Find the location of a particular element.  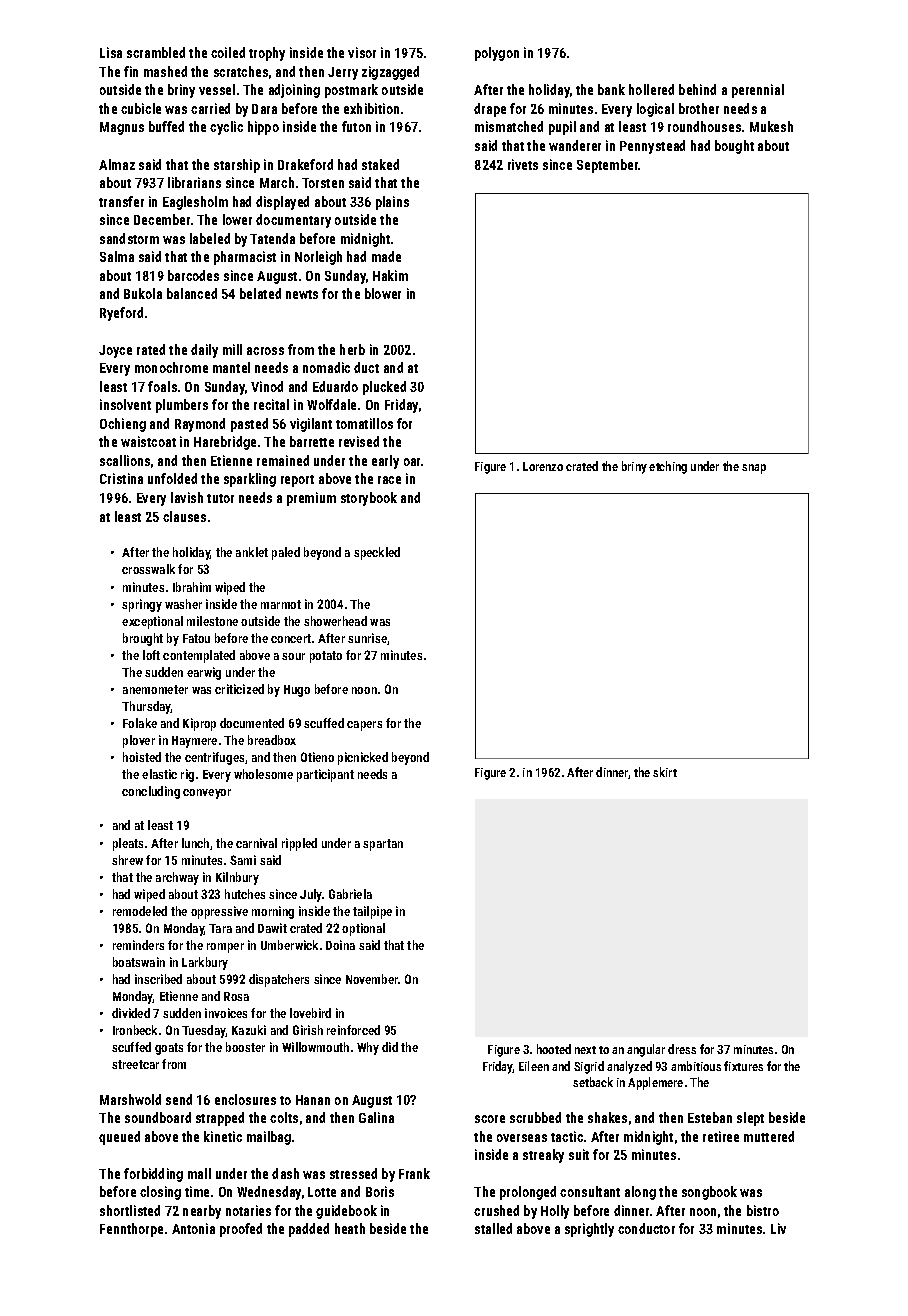

Wednesday is located at coordinates (269, 1193).
